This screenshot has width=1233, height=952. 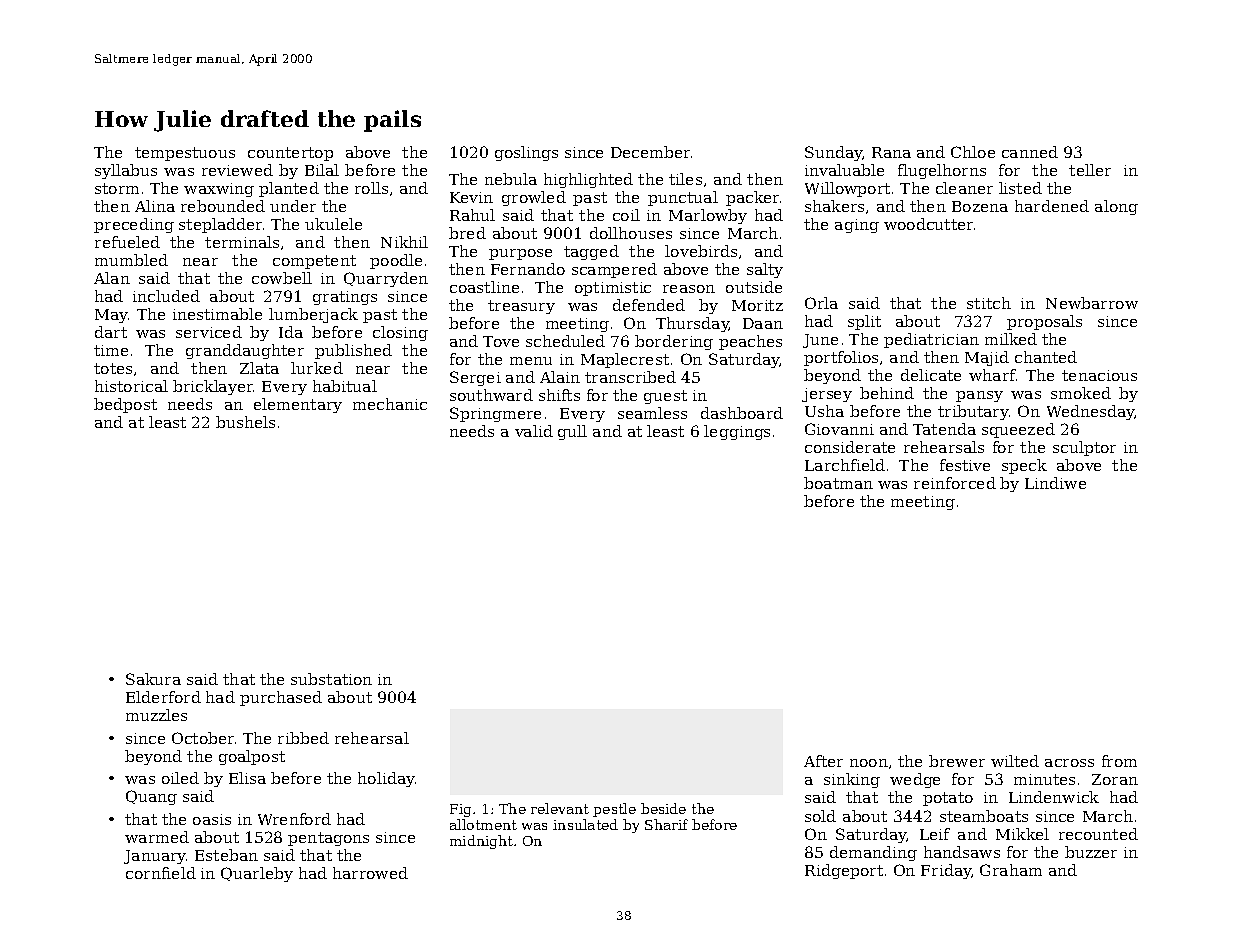 I want to click on Sunday, so click(x=834, y=153).
